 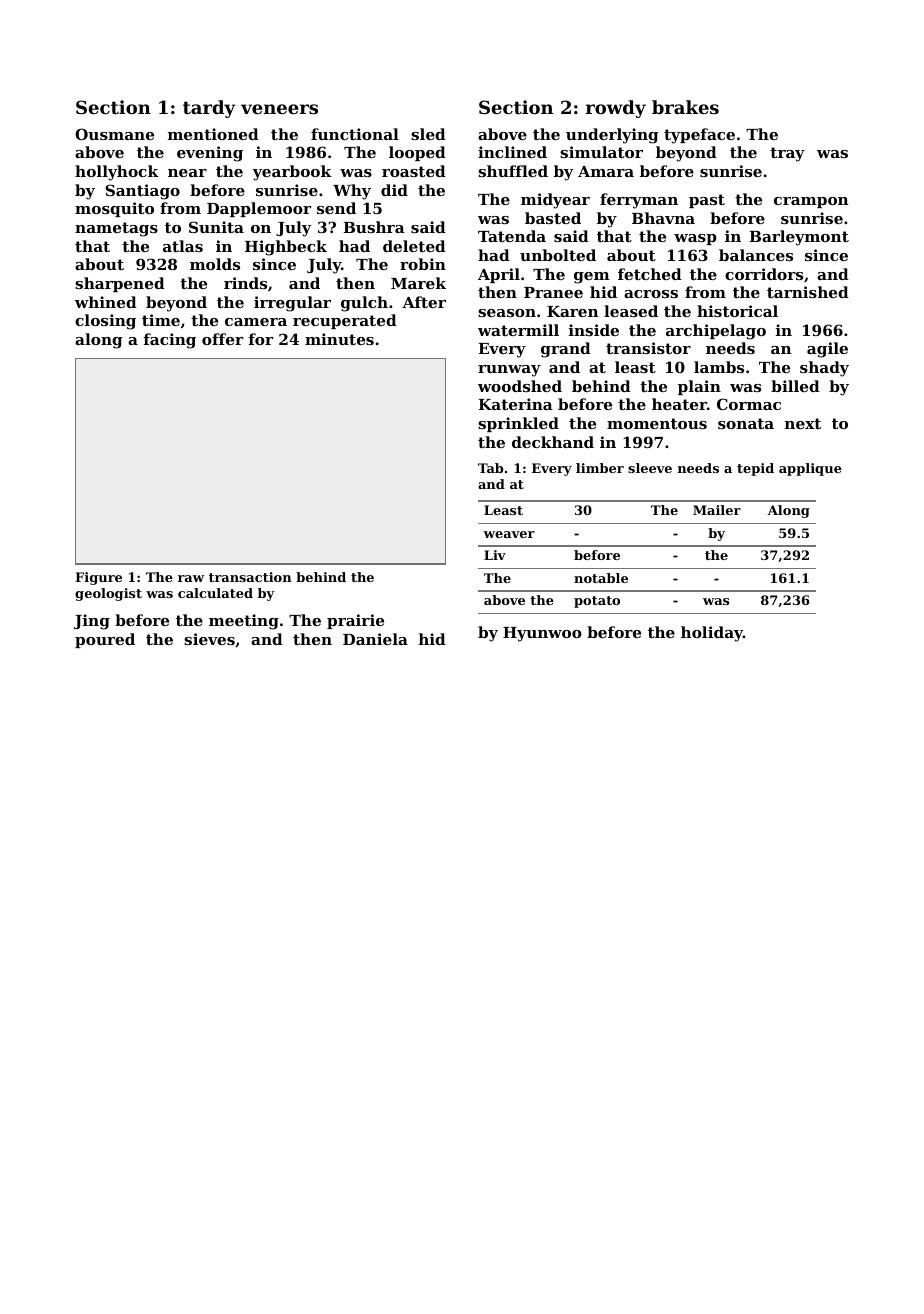 I want to click on poured, so click(x=105, y=640).
